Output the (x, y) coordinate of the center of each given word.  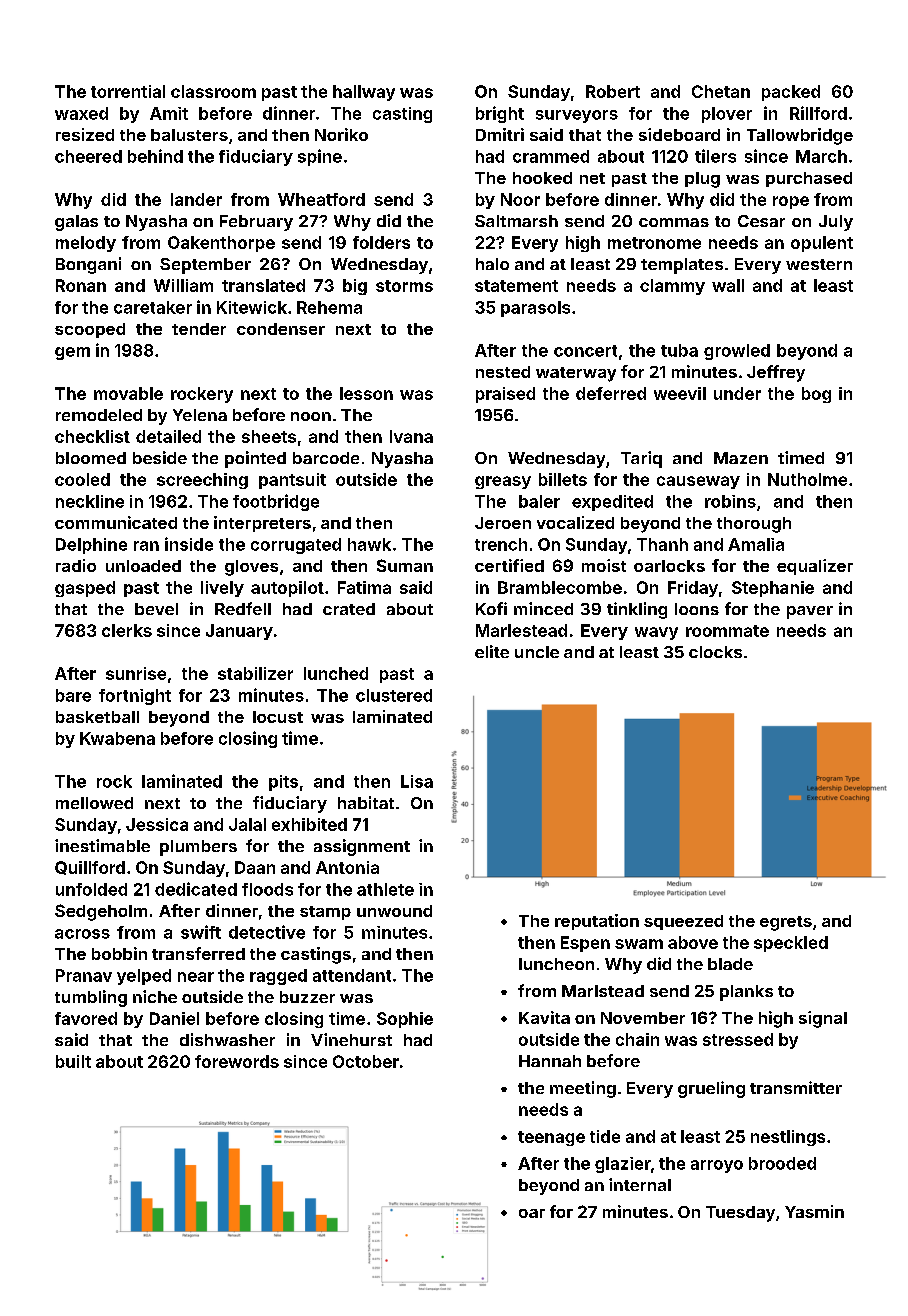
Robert (613, 91)
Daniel (174, 1018)
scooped (90, 330)
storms (404, 286)
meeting (583, 1089)
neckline (90, 501)
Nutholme (807, 479)
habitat (366, 802)
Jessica (157, 824)
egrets (786, 923)
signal (823, 1019)
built (73, 1061)
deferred (611, 393)
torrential (128, 91)
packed (791, 93)
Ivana (411, 436)
